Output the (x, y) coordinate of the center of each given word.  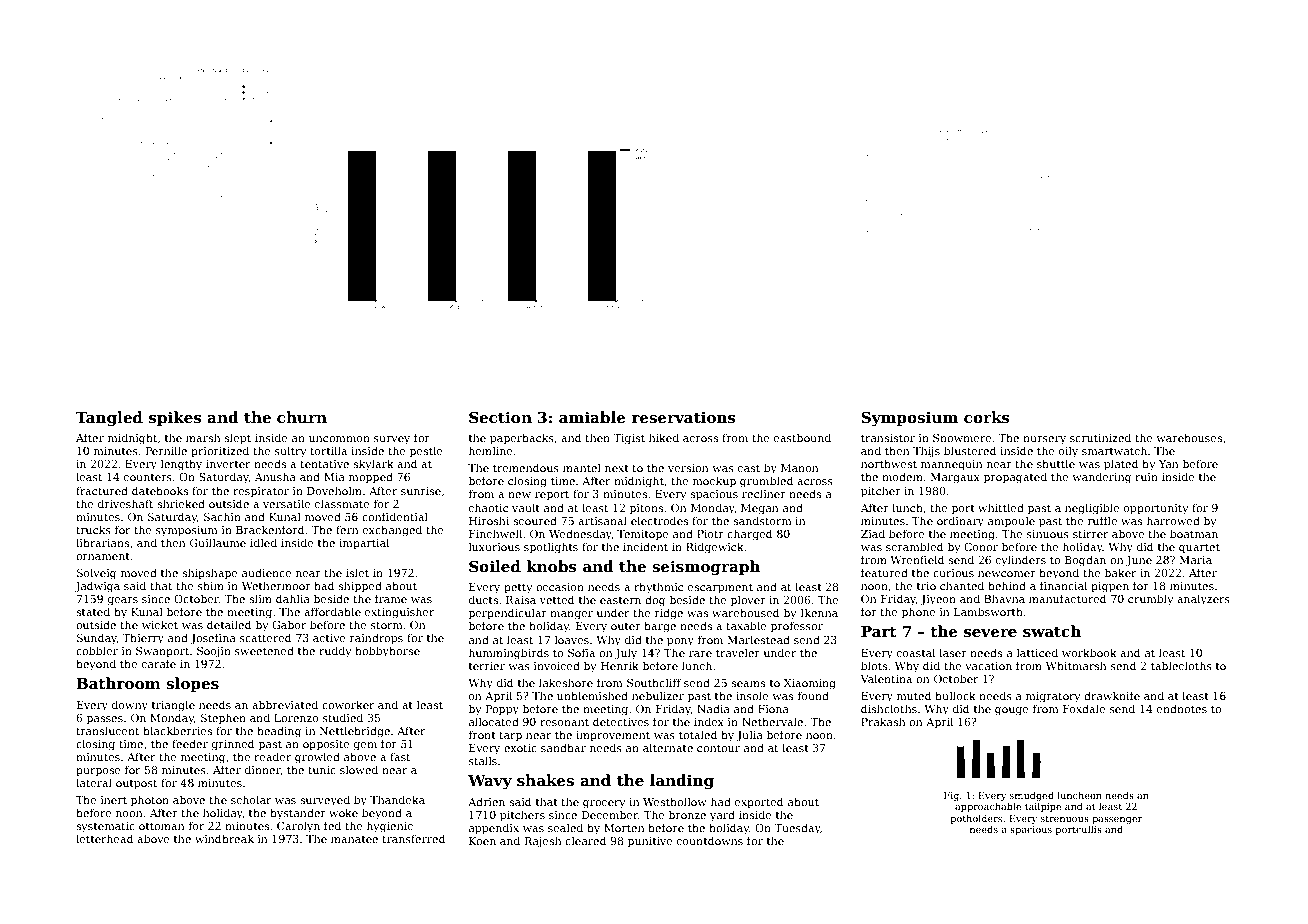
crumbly (1151, 600)
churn (302, 417)
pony (680, 642)
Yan (1169, 464)
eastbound (802, 437)
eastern (620, 600)
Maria (1196, 560)
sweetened (264, 650)
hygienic (390, 827)
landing (682, 782)
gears (123, 601)
